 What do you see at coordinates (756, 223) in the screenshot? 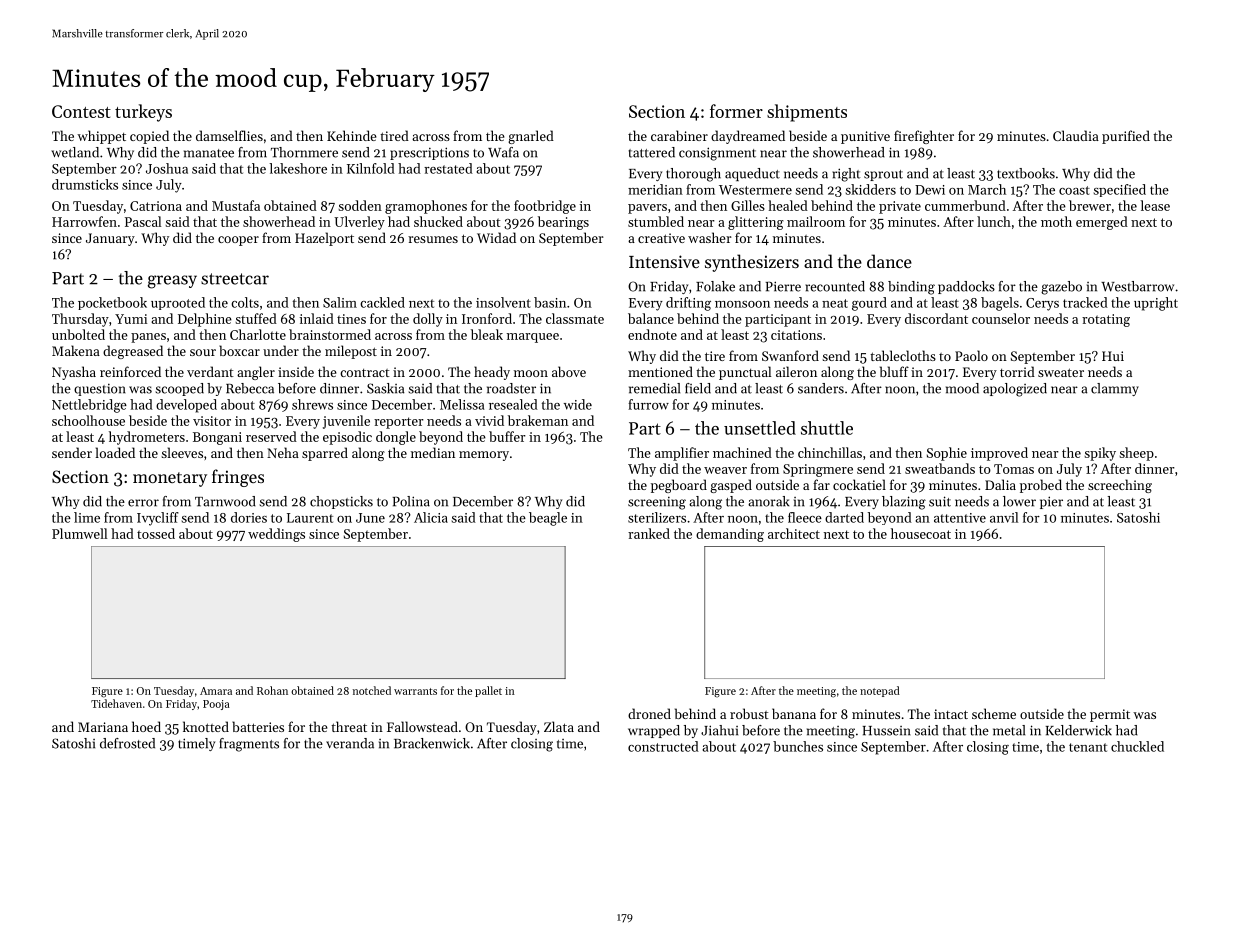
I see `glittering` at bounding box center [756, 223].
